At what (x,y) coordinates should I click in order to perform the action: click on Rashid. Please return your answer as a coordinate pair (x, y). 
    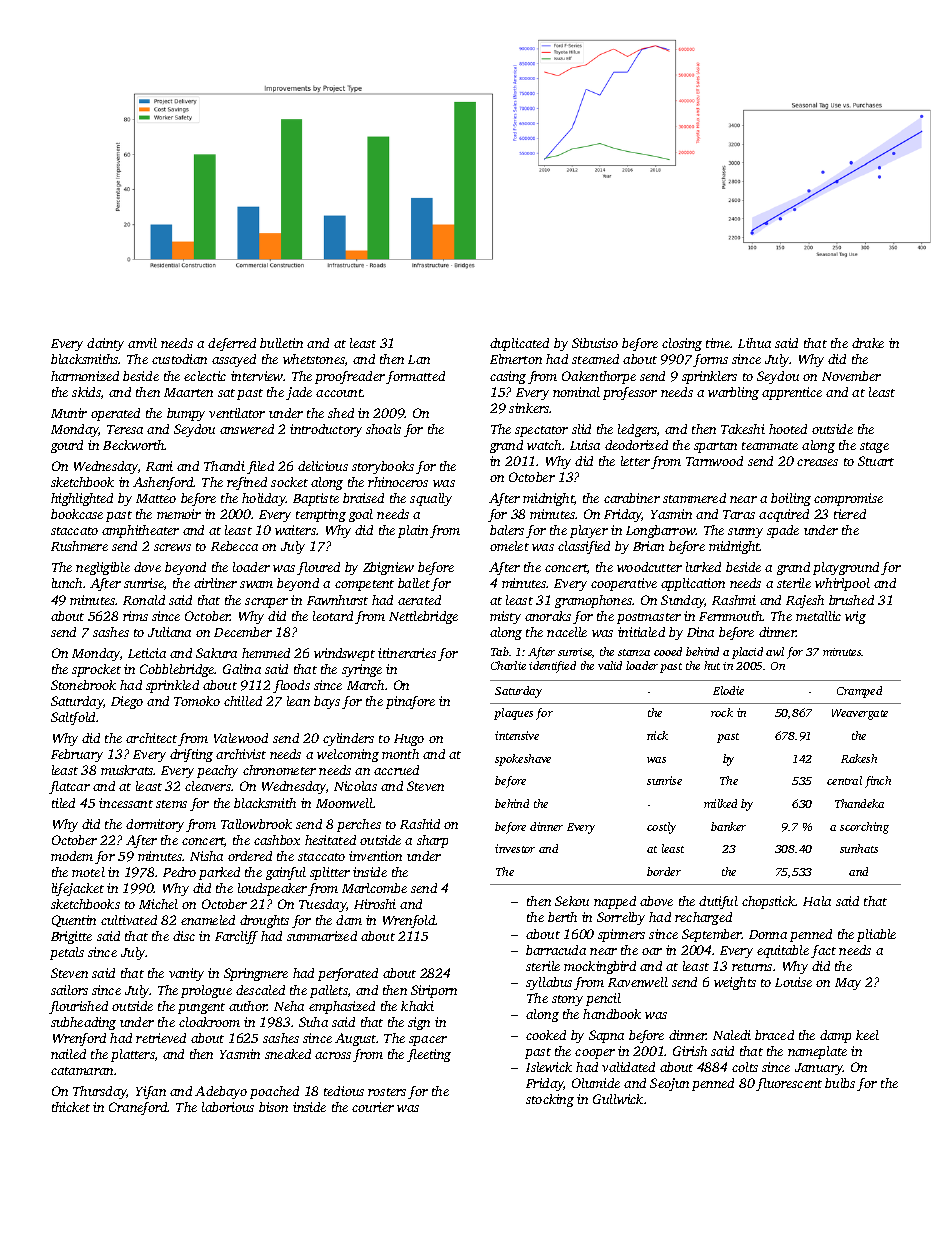
    Looking at the image, I should click on (420, 824).
